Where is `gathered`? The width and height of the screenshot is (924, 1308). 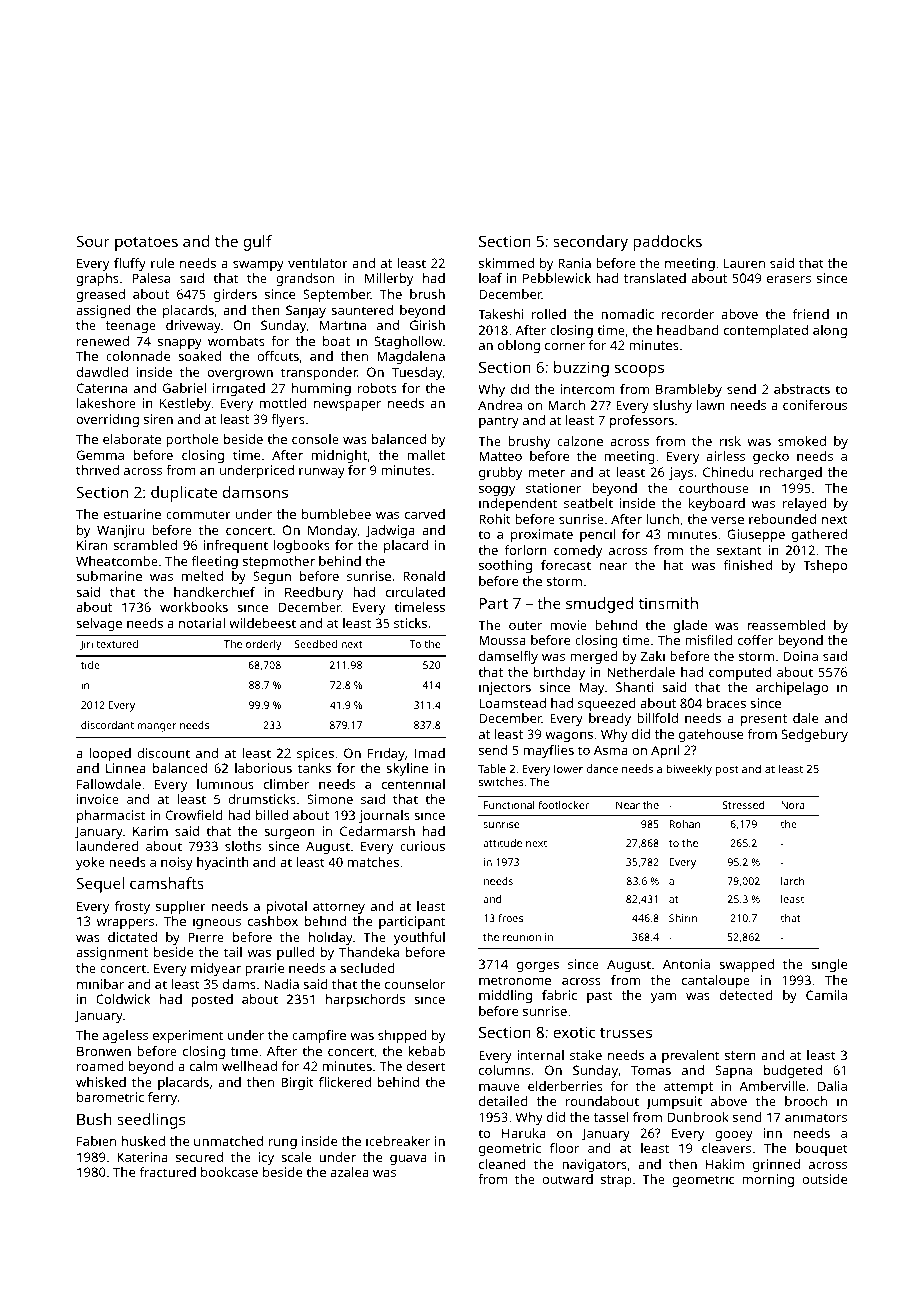 gathered is located at coordinates (819, 535).
